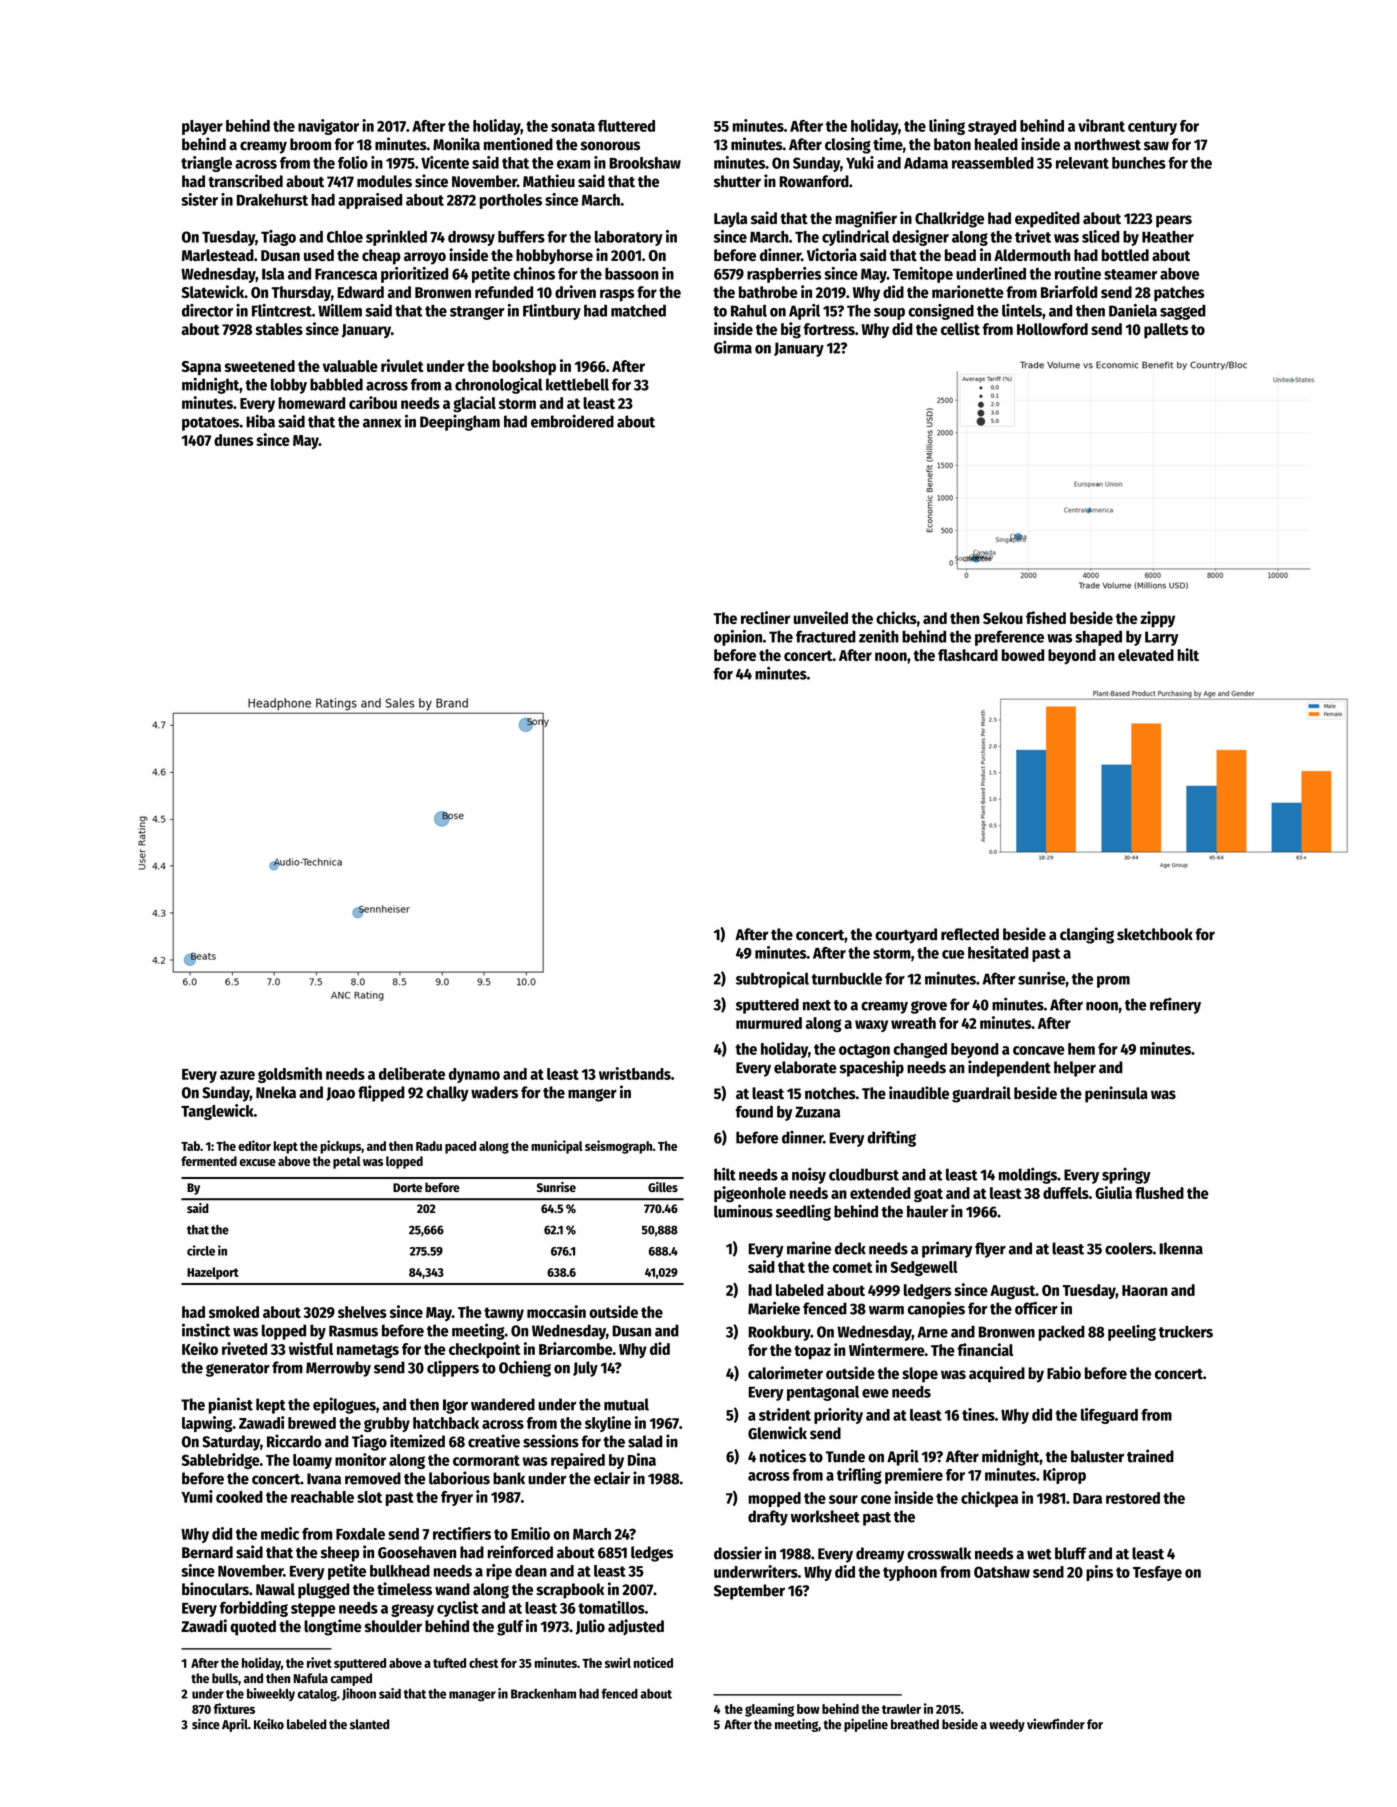  Describe the element at coordinates (369, 1724) in the image. I see `slanted` at that location.
